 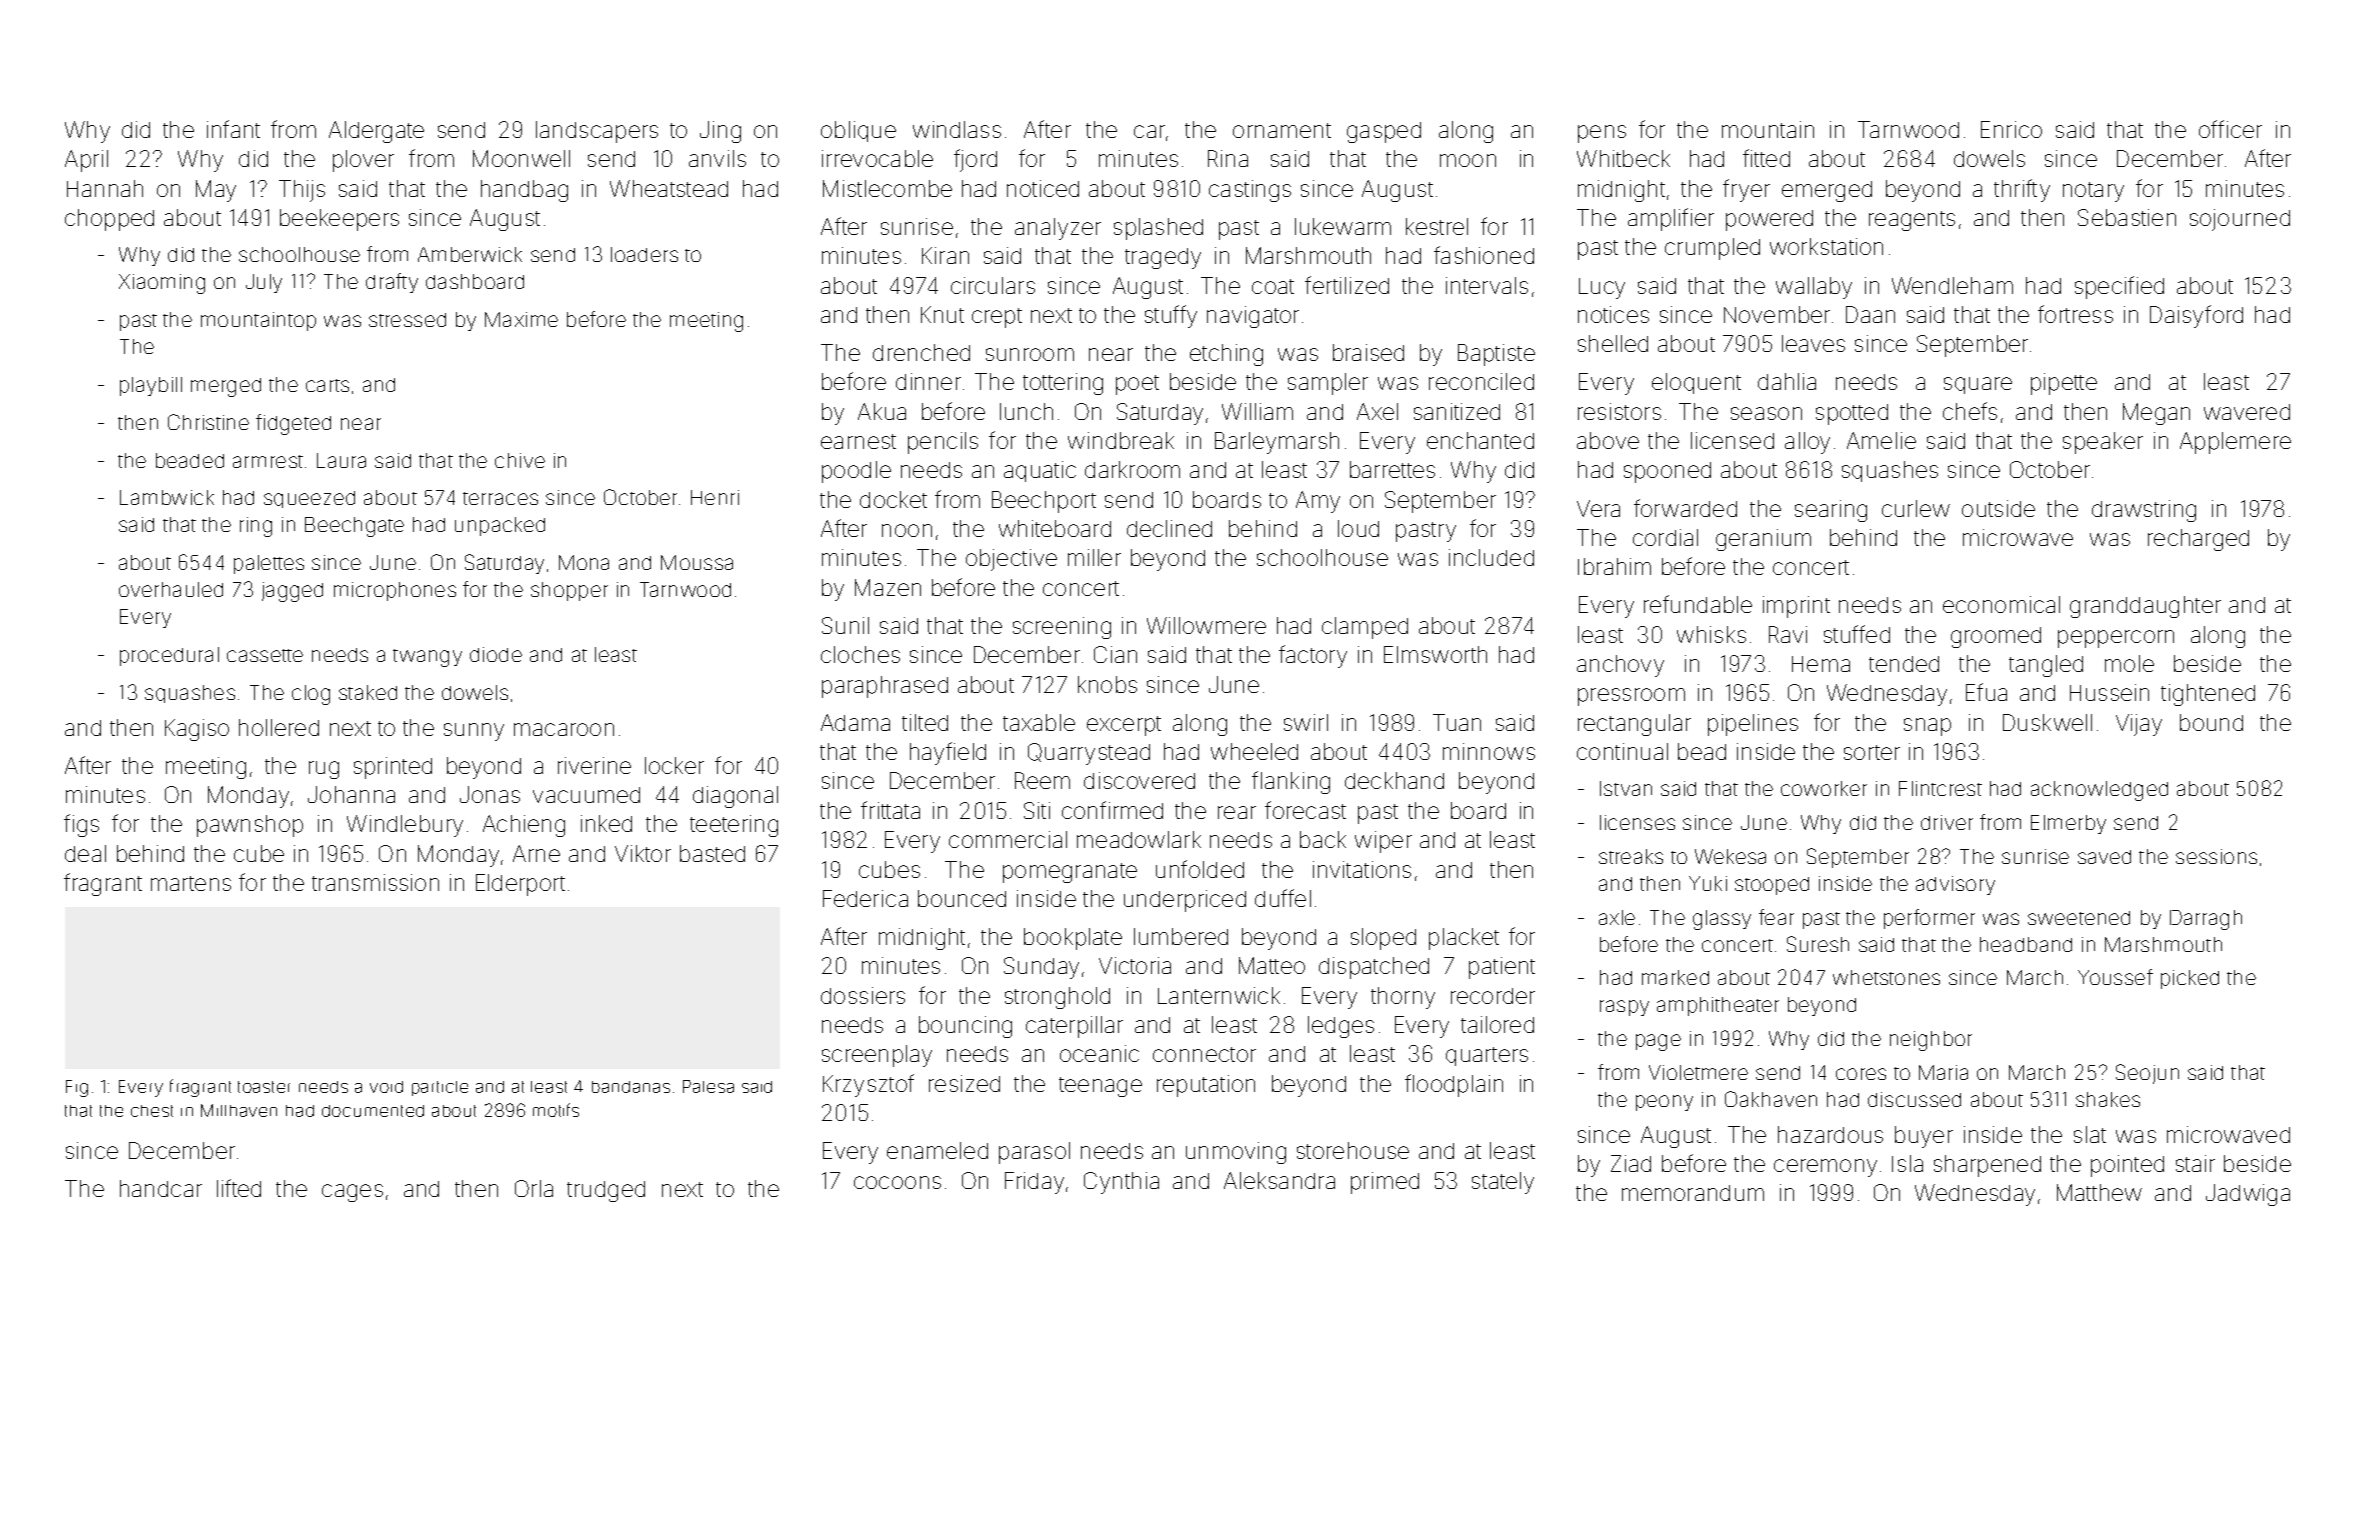 I want to click on Henri, so click(x=715, y=497).
